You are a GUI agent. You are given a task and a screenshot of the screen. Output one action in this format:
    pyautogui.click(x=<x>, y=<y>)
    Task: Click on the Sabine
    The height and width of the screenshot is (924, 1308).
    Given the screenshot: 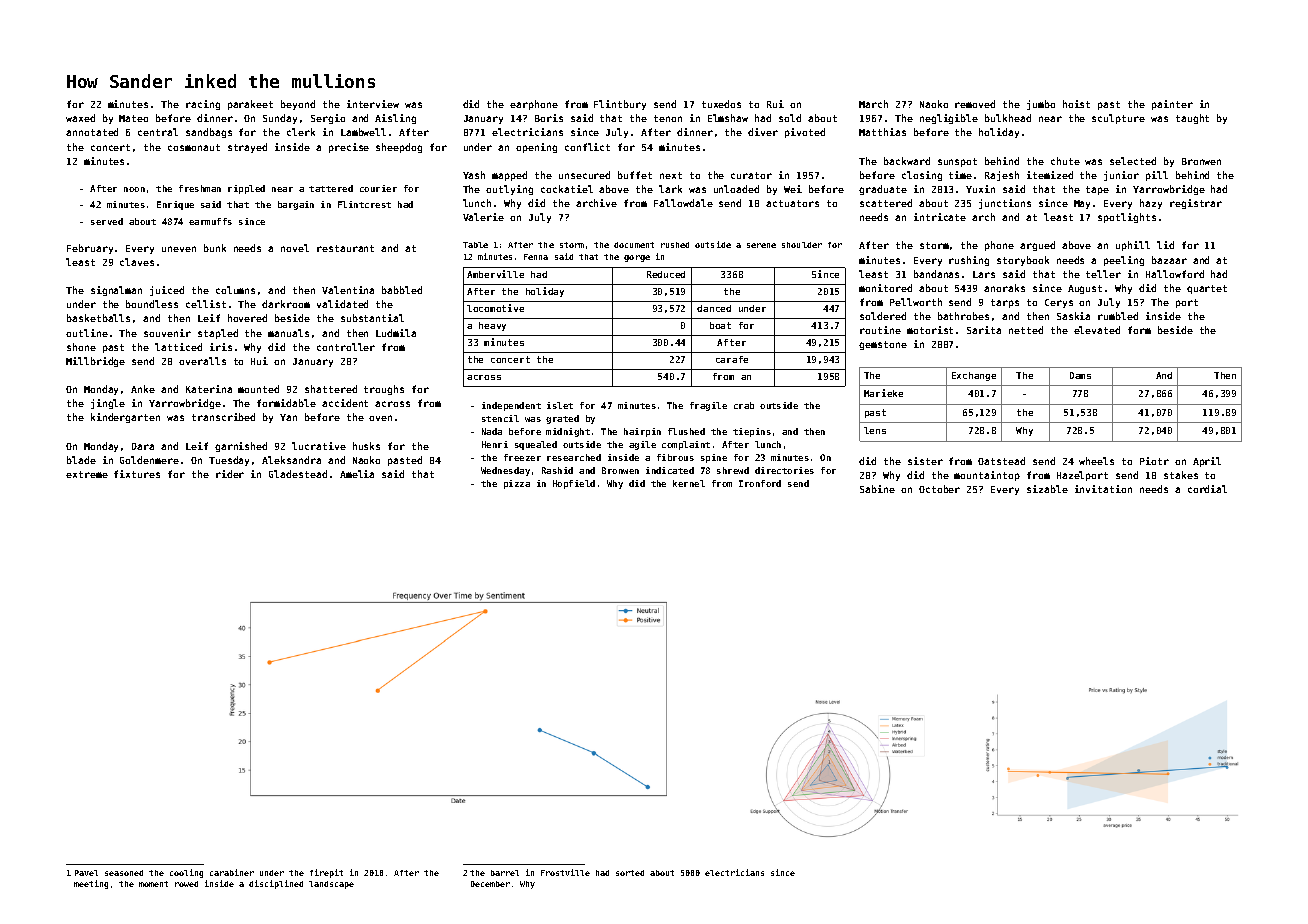 What is the action you would take?
    pyautogui.click(x=877, y=489)
